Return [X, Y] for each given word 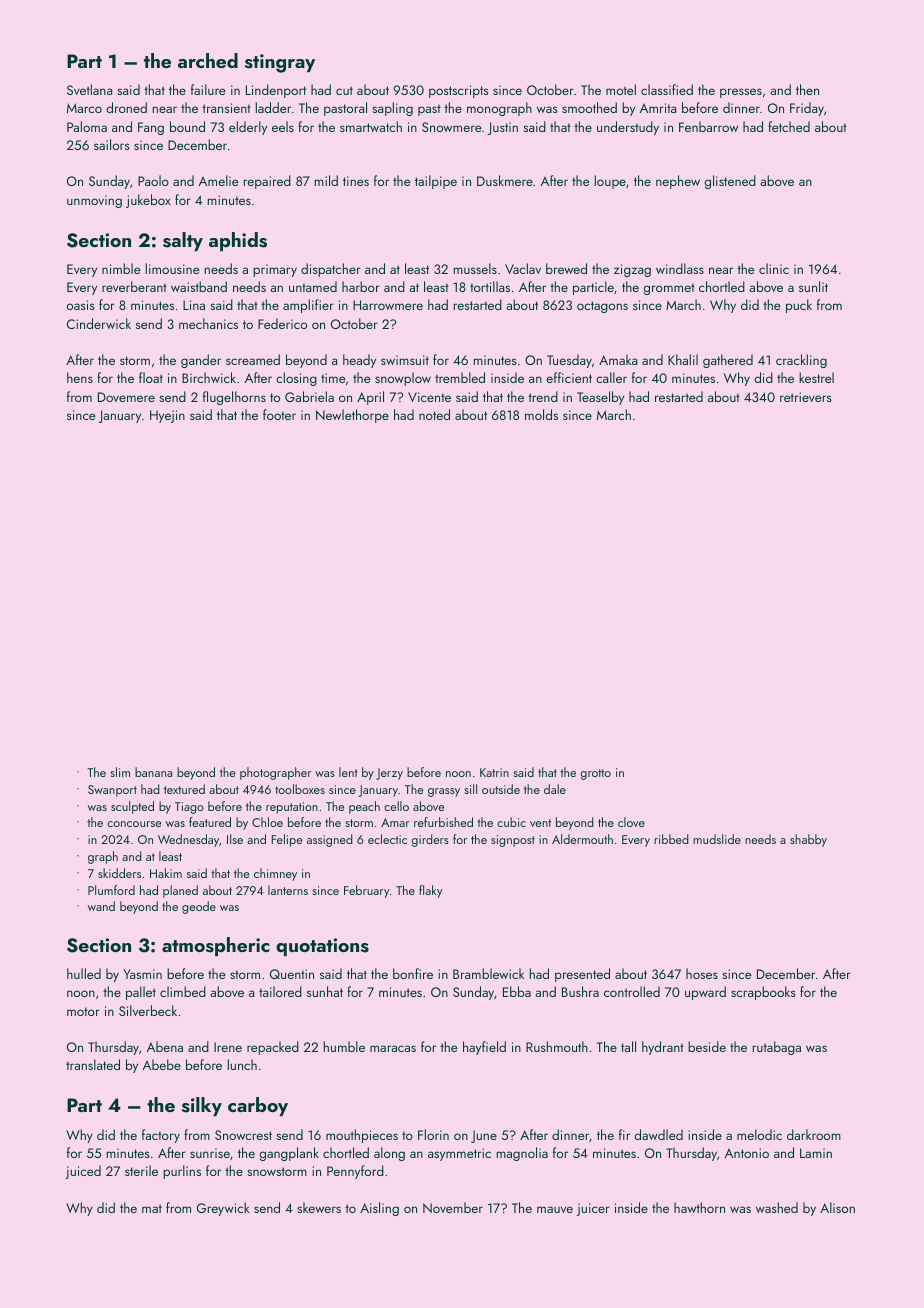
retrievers [806, 397]
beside [707, 1046]
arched [208, 60]
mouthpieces [362, 1136]
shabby [808, 840]
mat [152, 1208]
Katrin [494, 772]
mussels [475, 268]
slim [120, 772]
